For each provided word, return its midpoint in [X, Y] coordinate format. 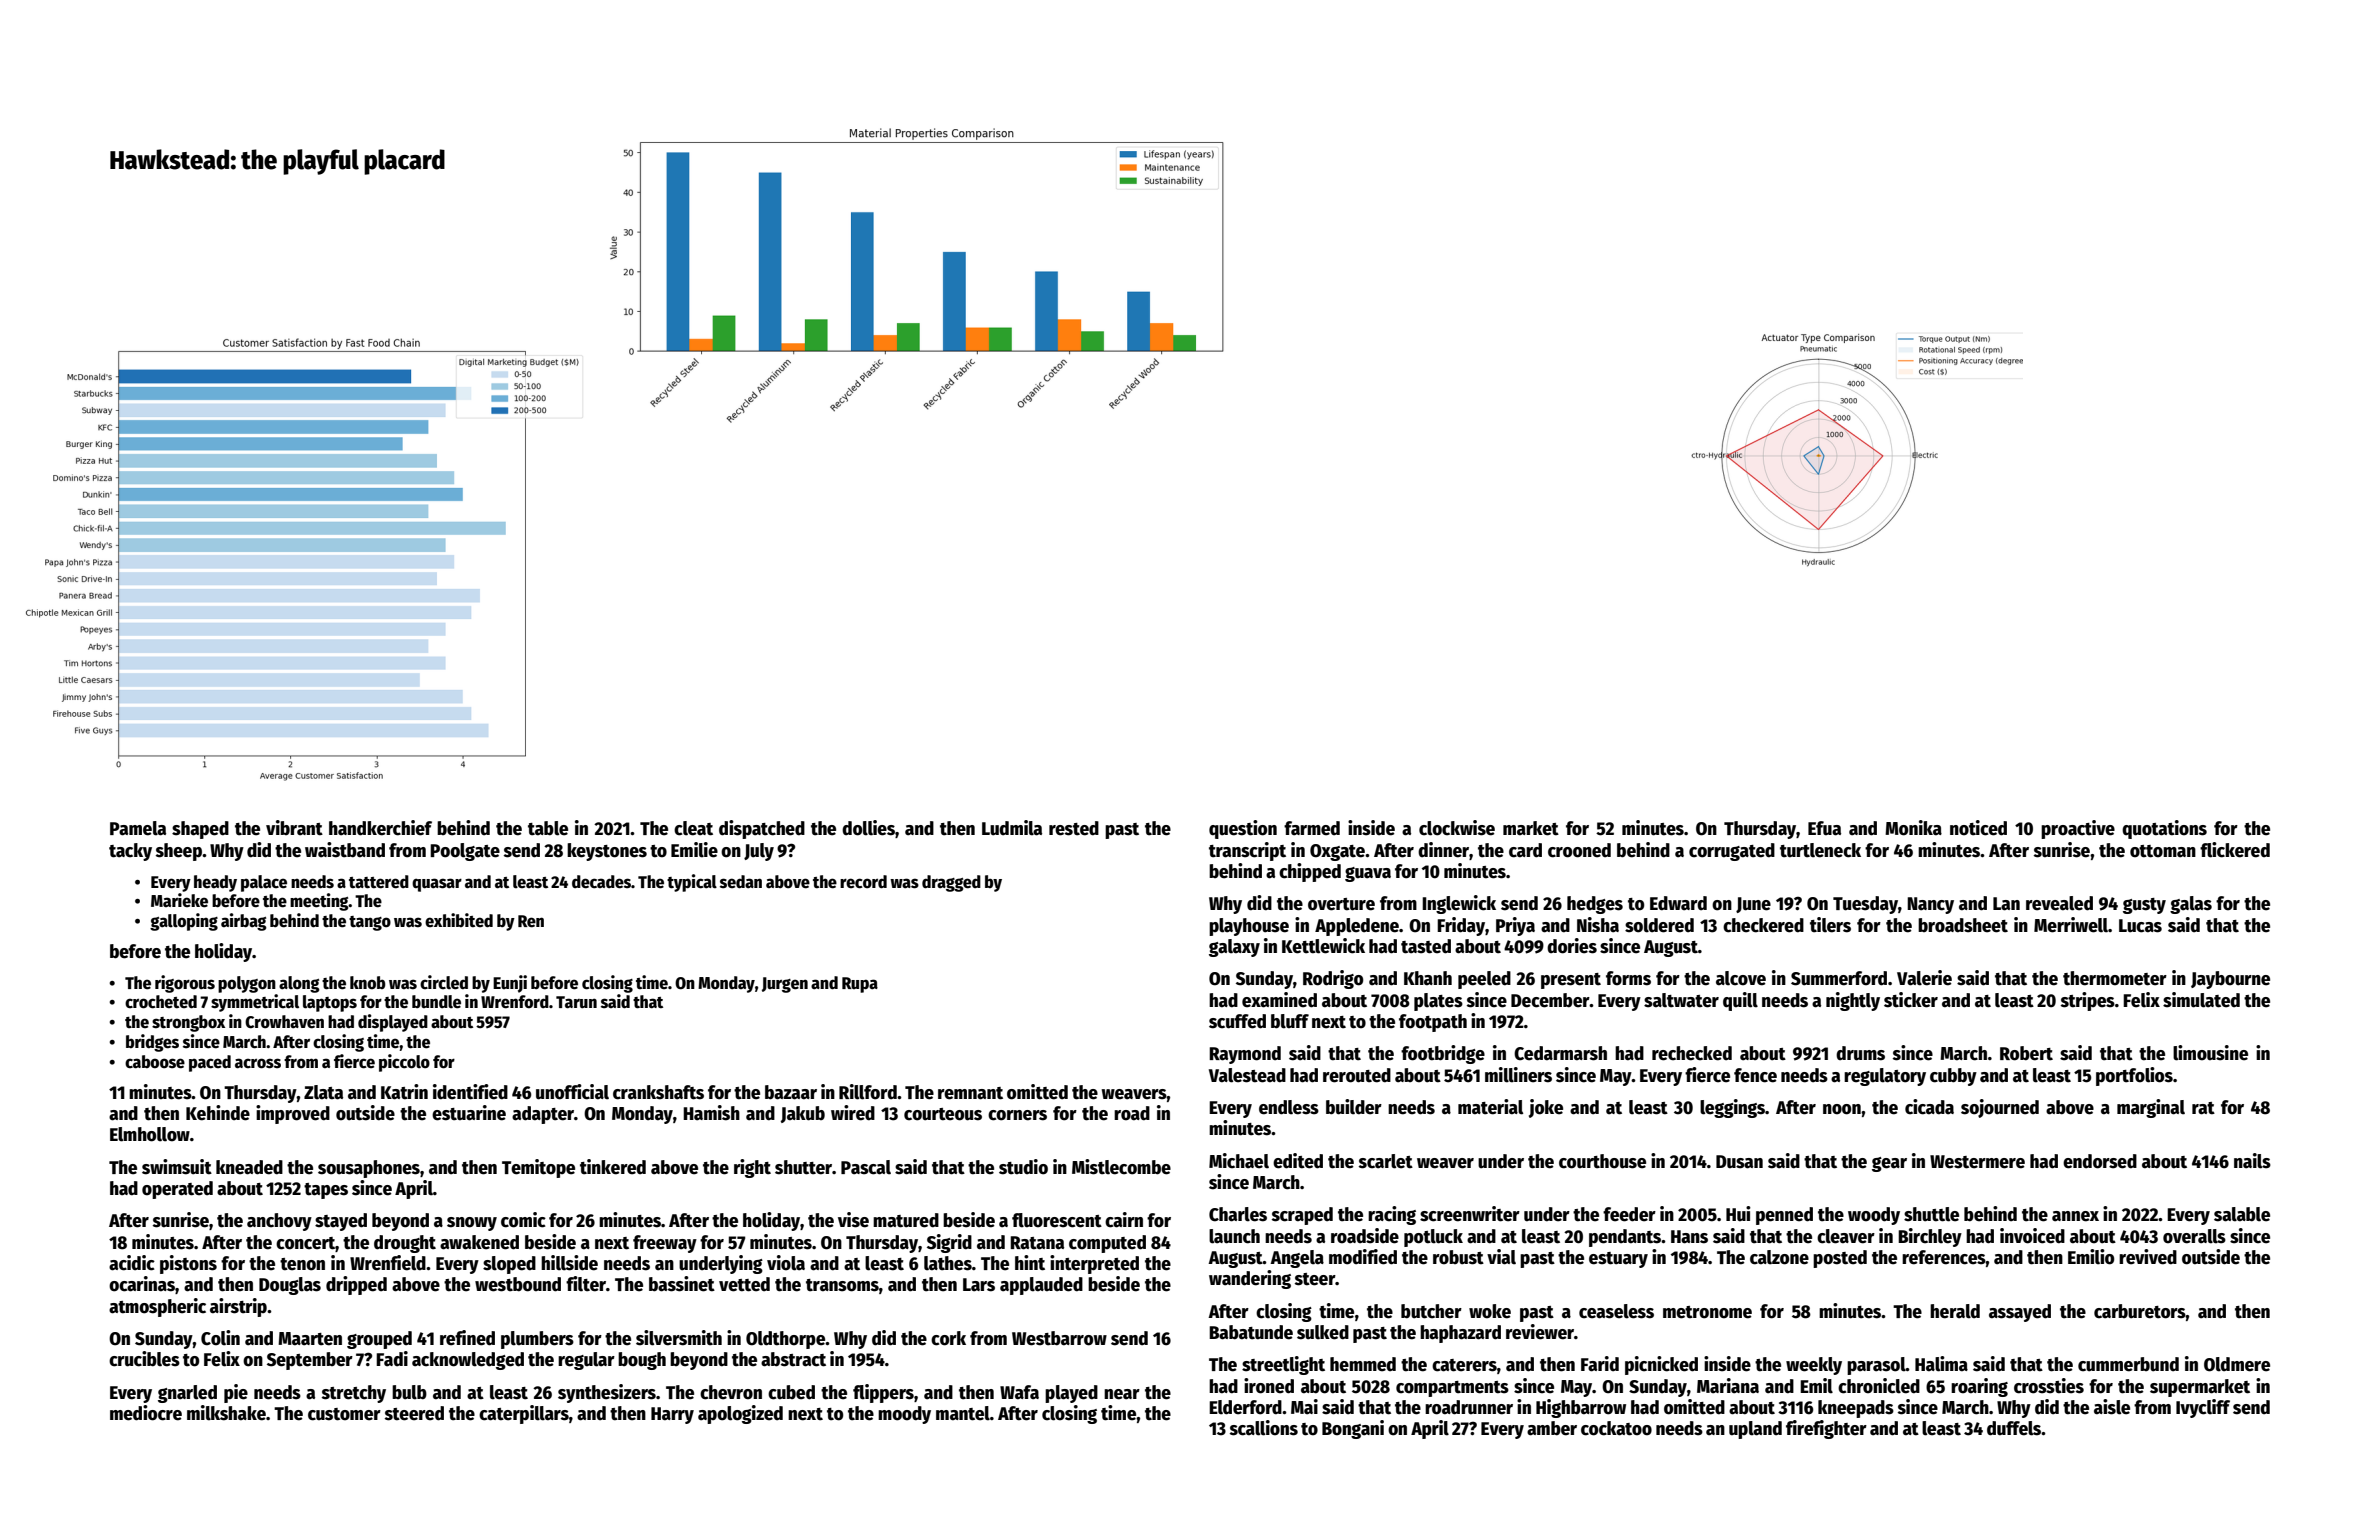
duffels [2014, 1428]
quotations [2164, 829]
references [1944, 1257]
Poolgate [465, 852]
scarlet [1386, 1161]
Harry [672, 1415]
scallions [1264, 1428]
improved [293, 1114]
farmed [1312, 828]
